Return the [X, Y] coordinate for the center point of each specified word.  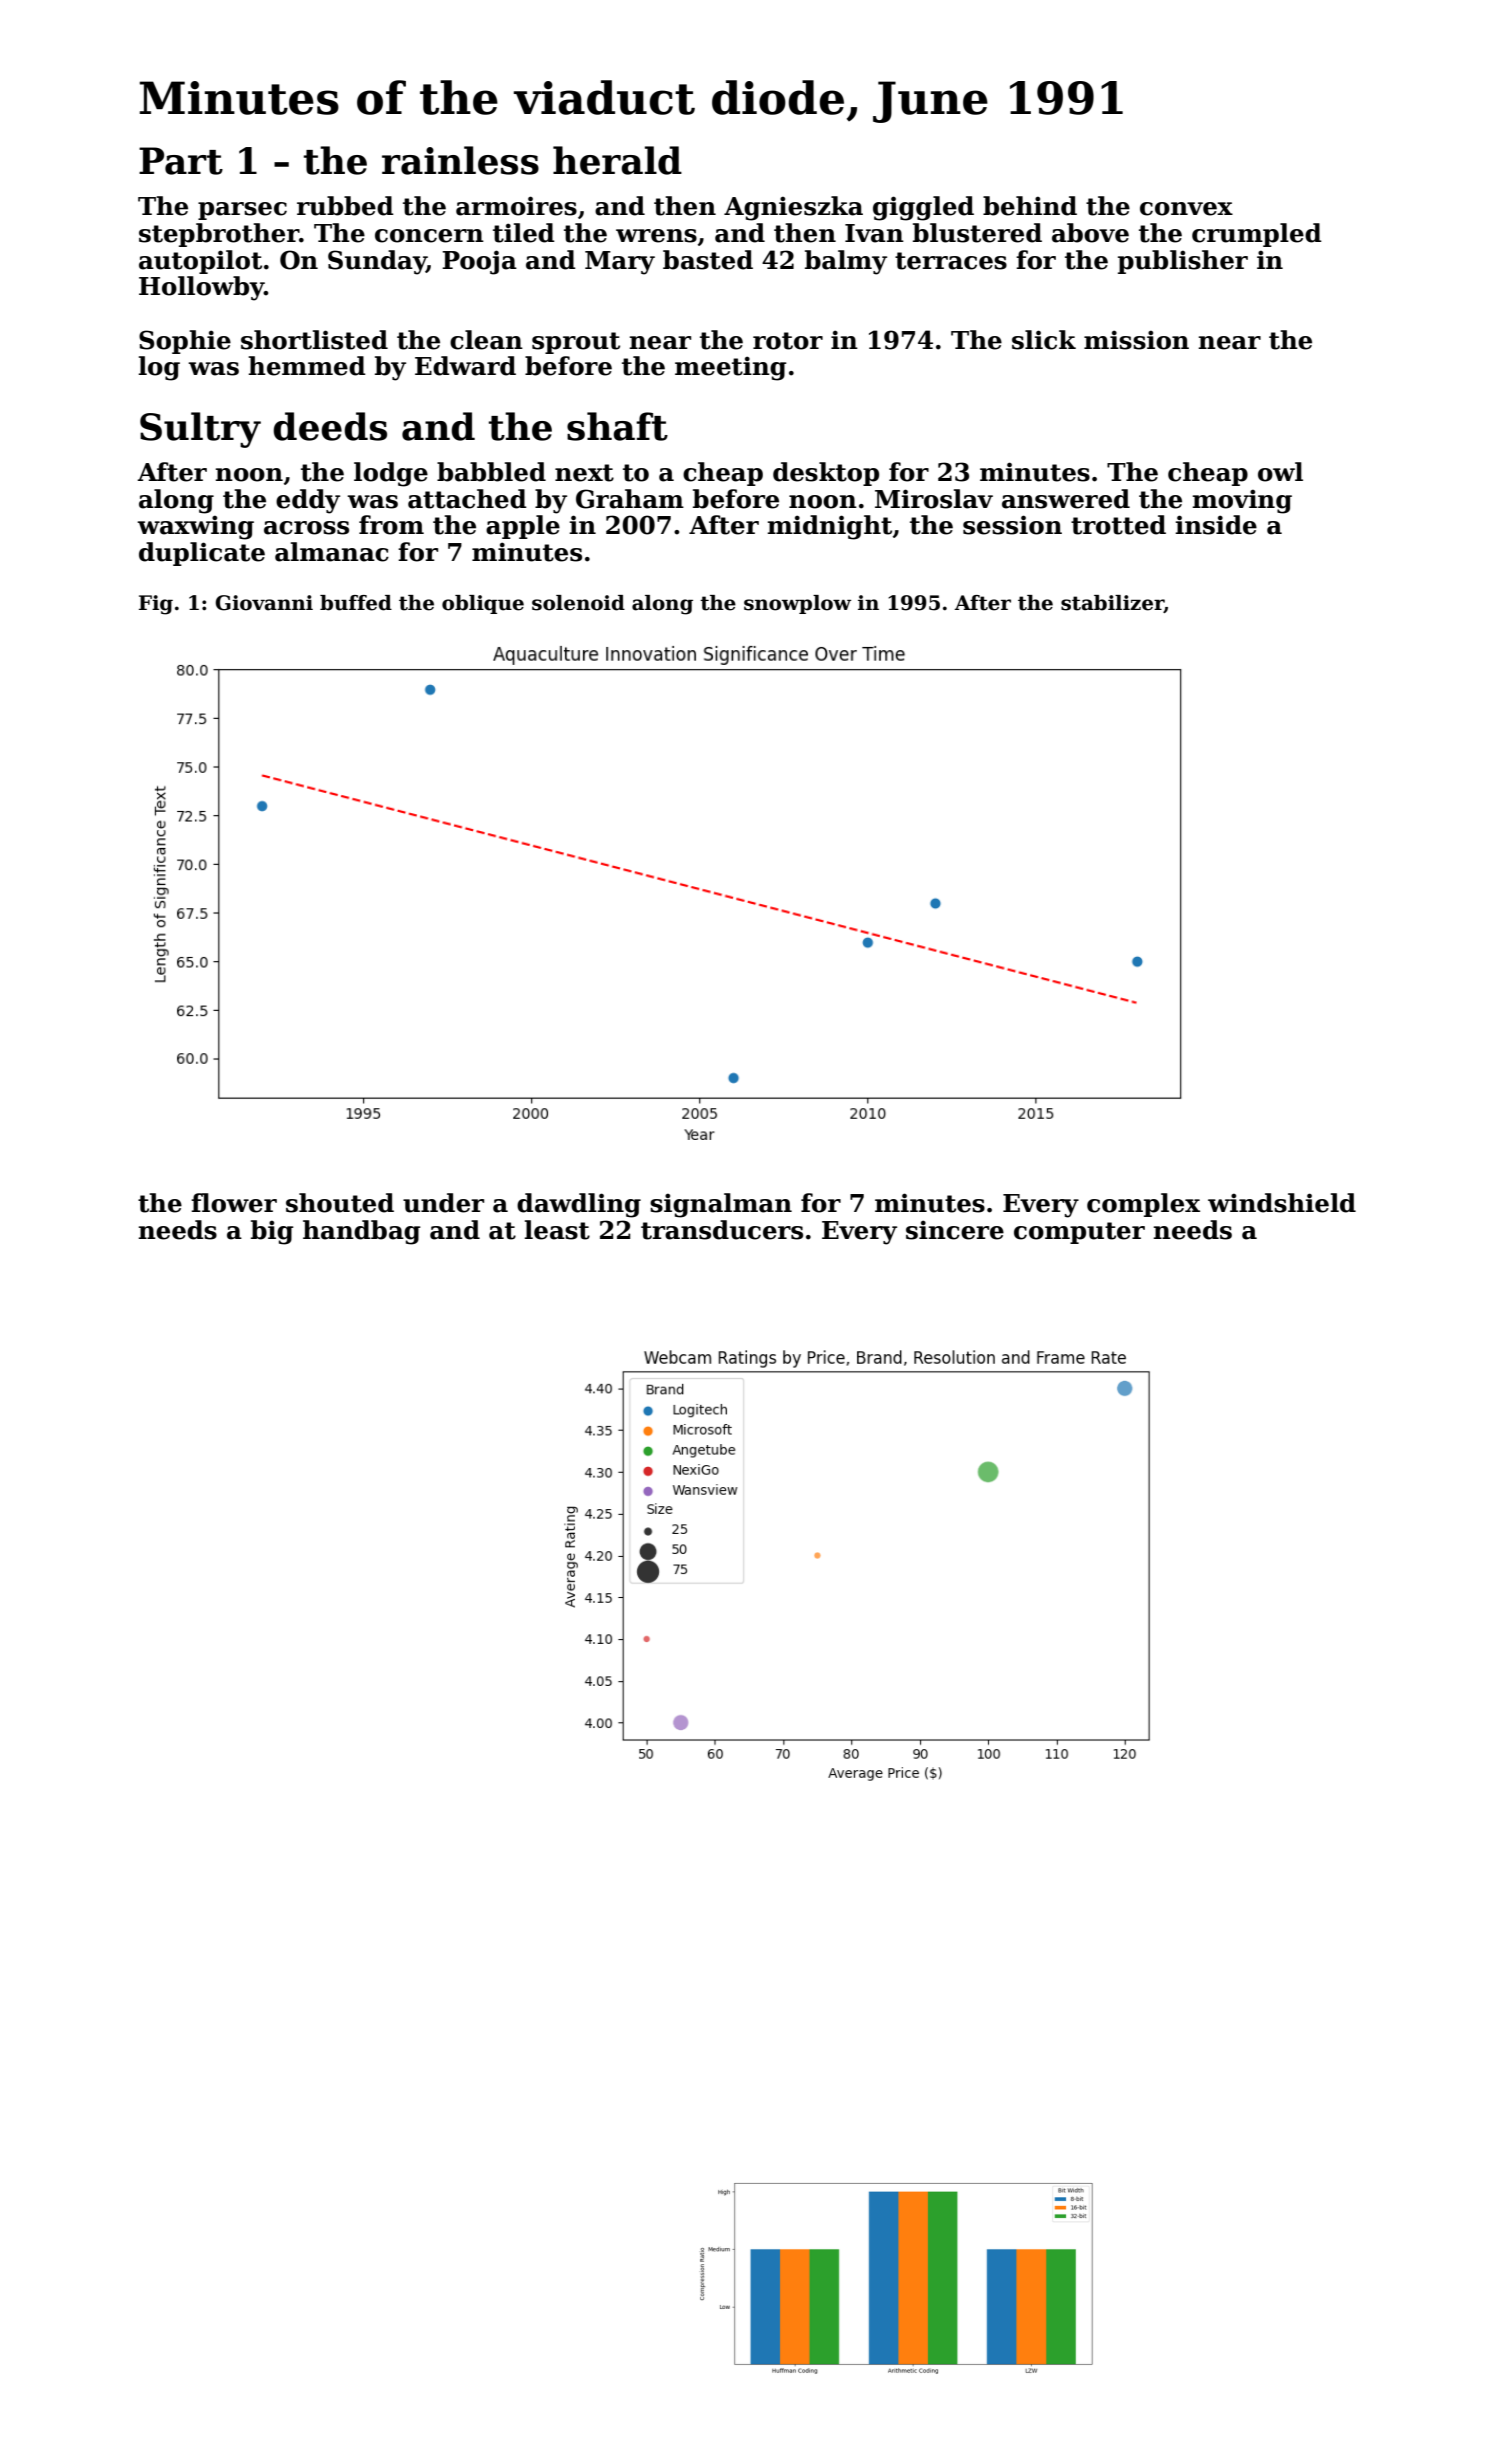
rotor [788, 341]
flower [234, 1203]
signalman [721, 1205]
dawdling [579, 1205]
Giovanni [264, 603]
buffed [356, 603]
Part [181, 161]
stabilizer [1112, 603]
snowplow [797, 604]
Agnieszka [793, 208]
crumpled [1257, 235]
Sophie [185, 342]
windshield [1282, 1203]
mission [1136, 340]
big [272, 1232]
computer [1079, 1233]
